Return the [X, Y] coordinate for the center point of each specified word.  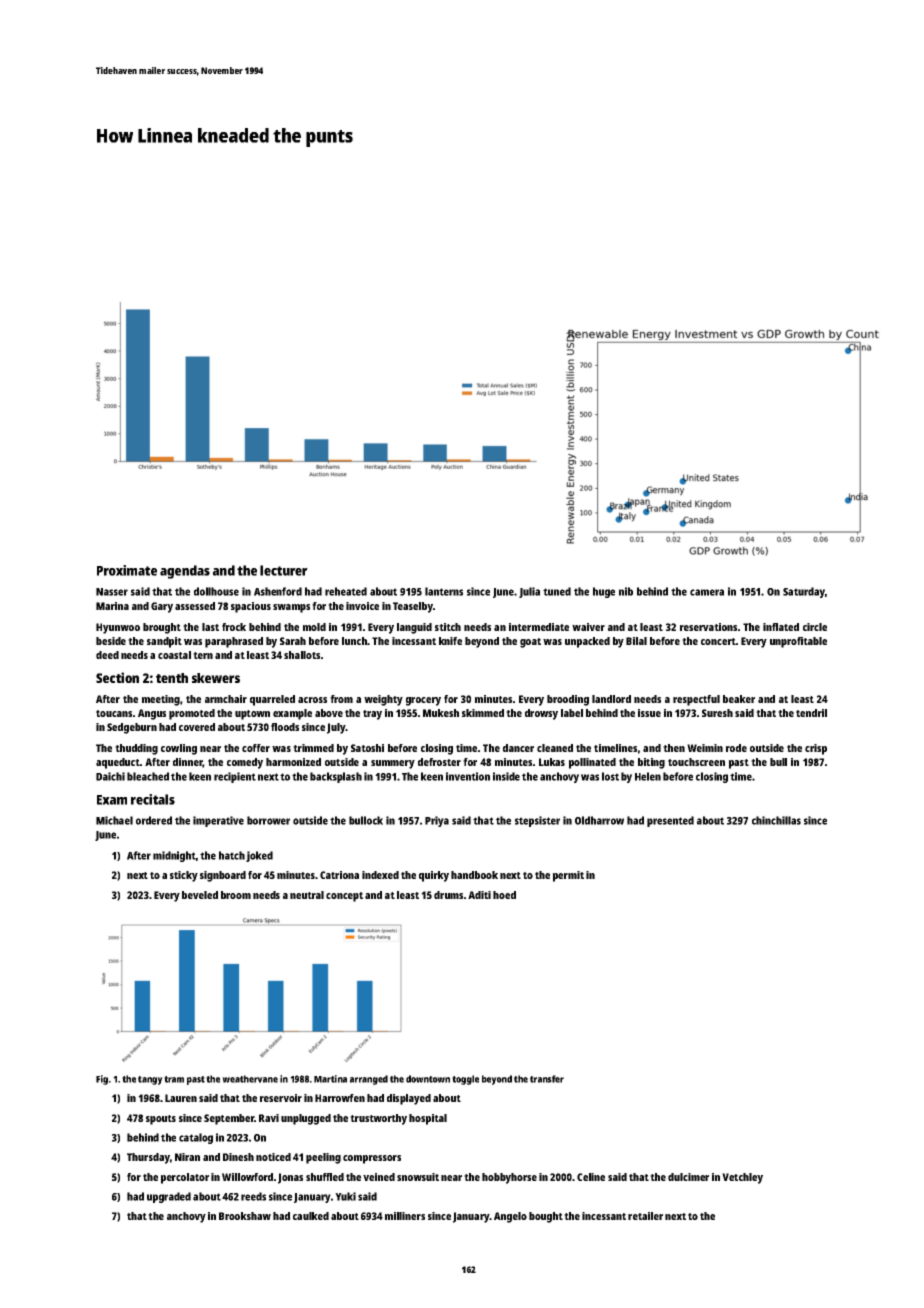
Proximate [127, 570]
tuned [557, 591]
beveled [200, 895]
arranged [369, 1080]
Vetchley [742, 1178]
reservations [708, 627]
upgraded [169, 1197]
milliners [405, 1216]
